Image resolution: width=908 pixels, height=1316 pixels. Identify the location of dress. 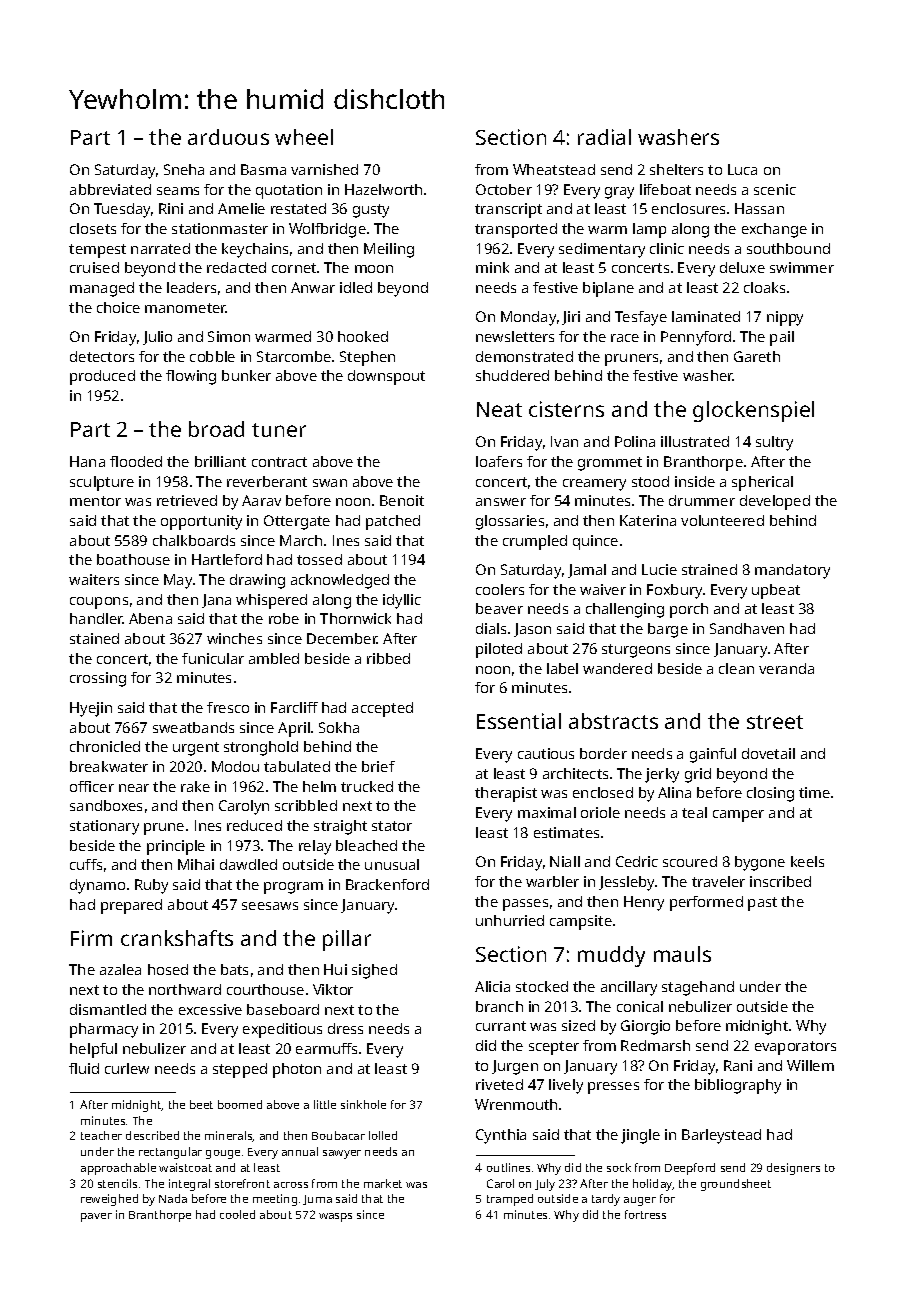
(345, 1028).
